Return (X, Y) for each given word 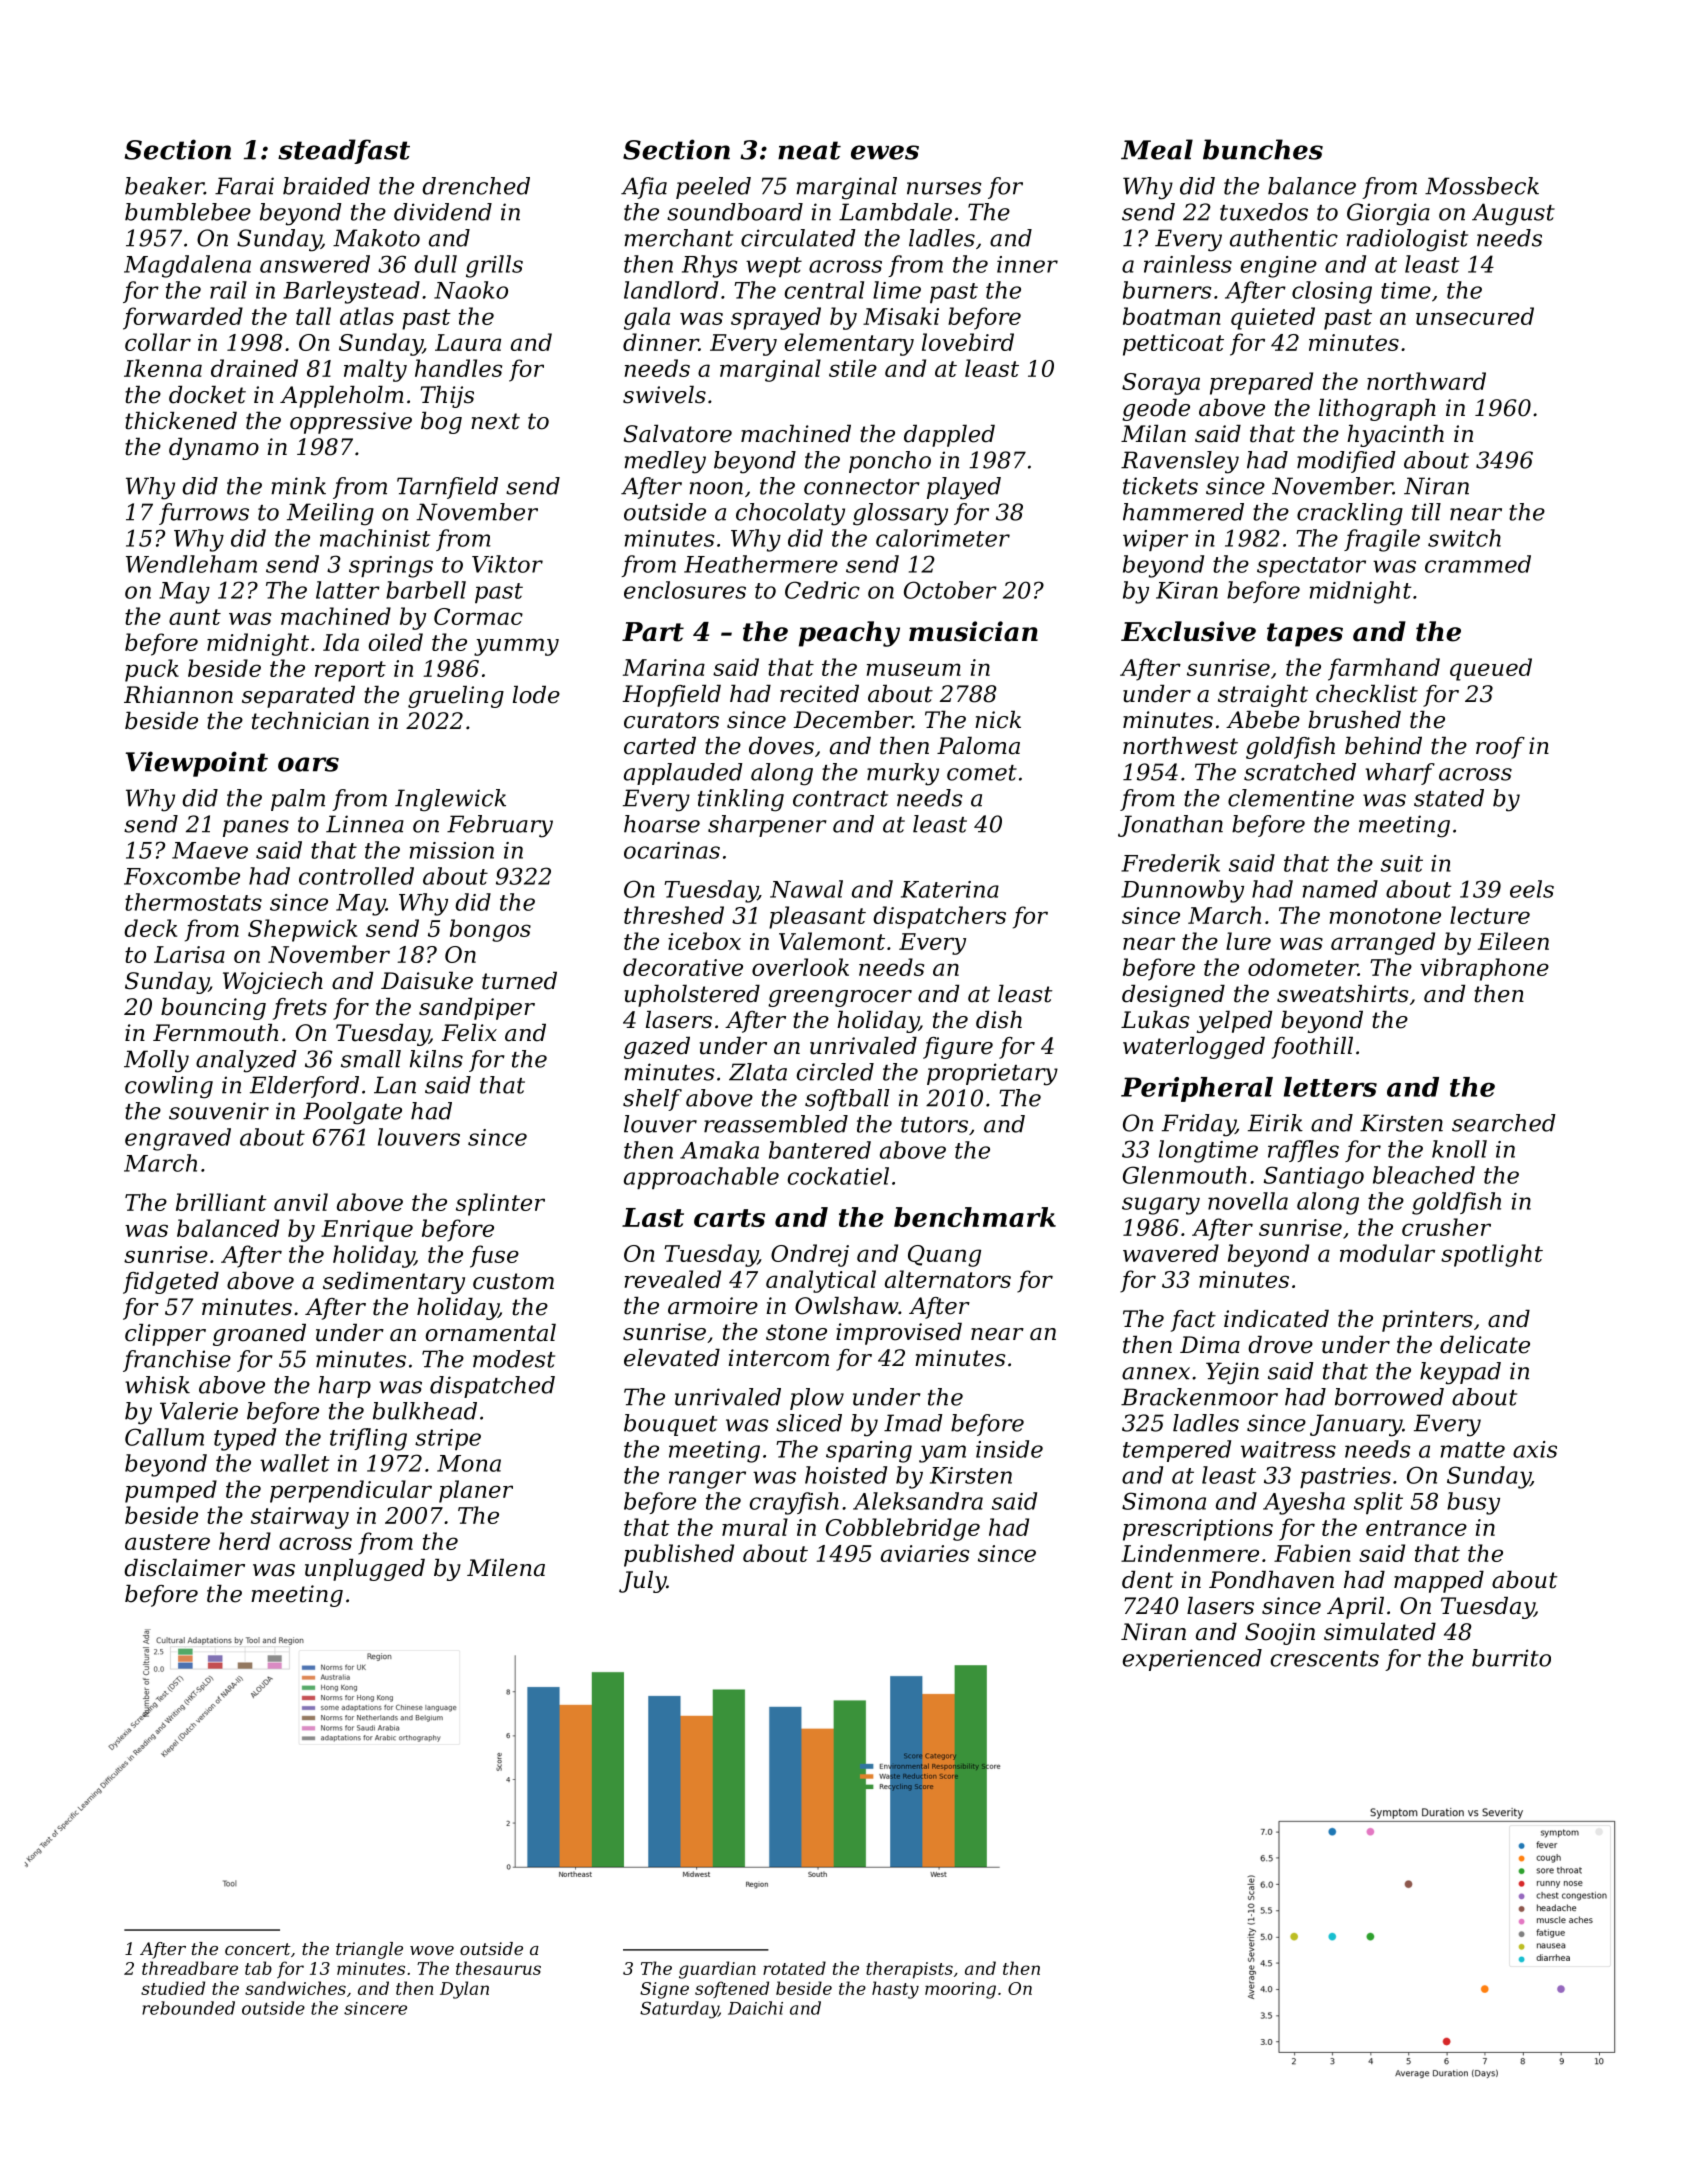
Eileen (1513, 941)
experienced (1192, 1660)
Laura (468, 342)
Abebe (1263, 720)
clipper (165, 1335)
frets (300, 1009)
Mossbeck (1482, 186)
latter (348, 590)
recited (819, 694)
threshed (674, 915)
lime (897, 290)
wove (432, 1950)
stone (796, 1332)
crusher (1446, 1227)
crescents (1325, 1659)
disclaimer (184, 1568)
